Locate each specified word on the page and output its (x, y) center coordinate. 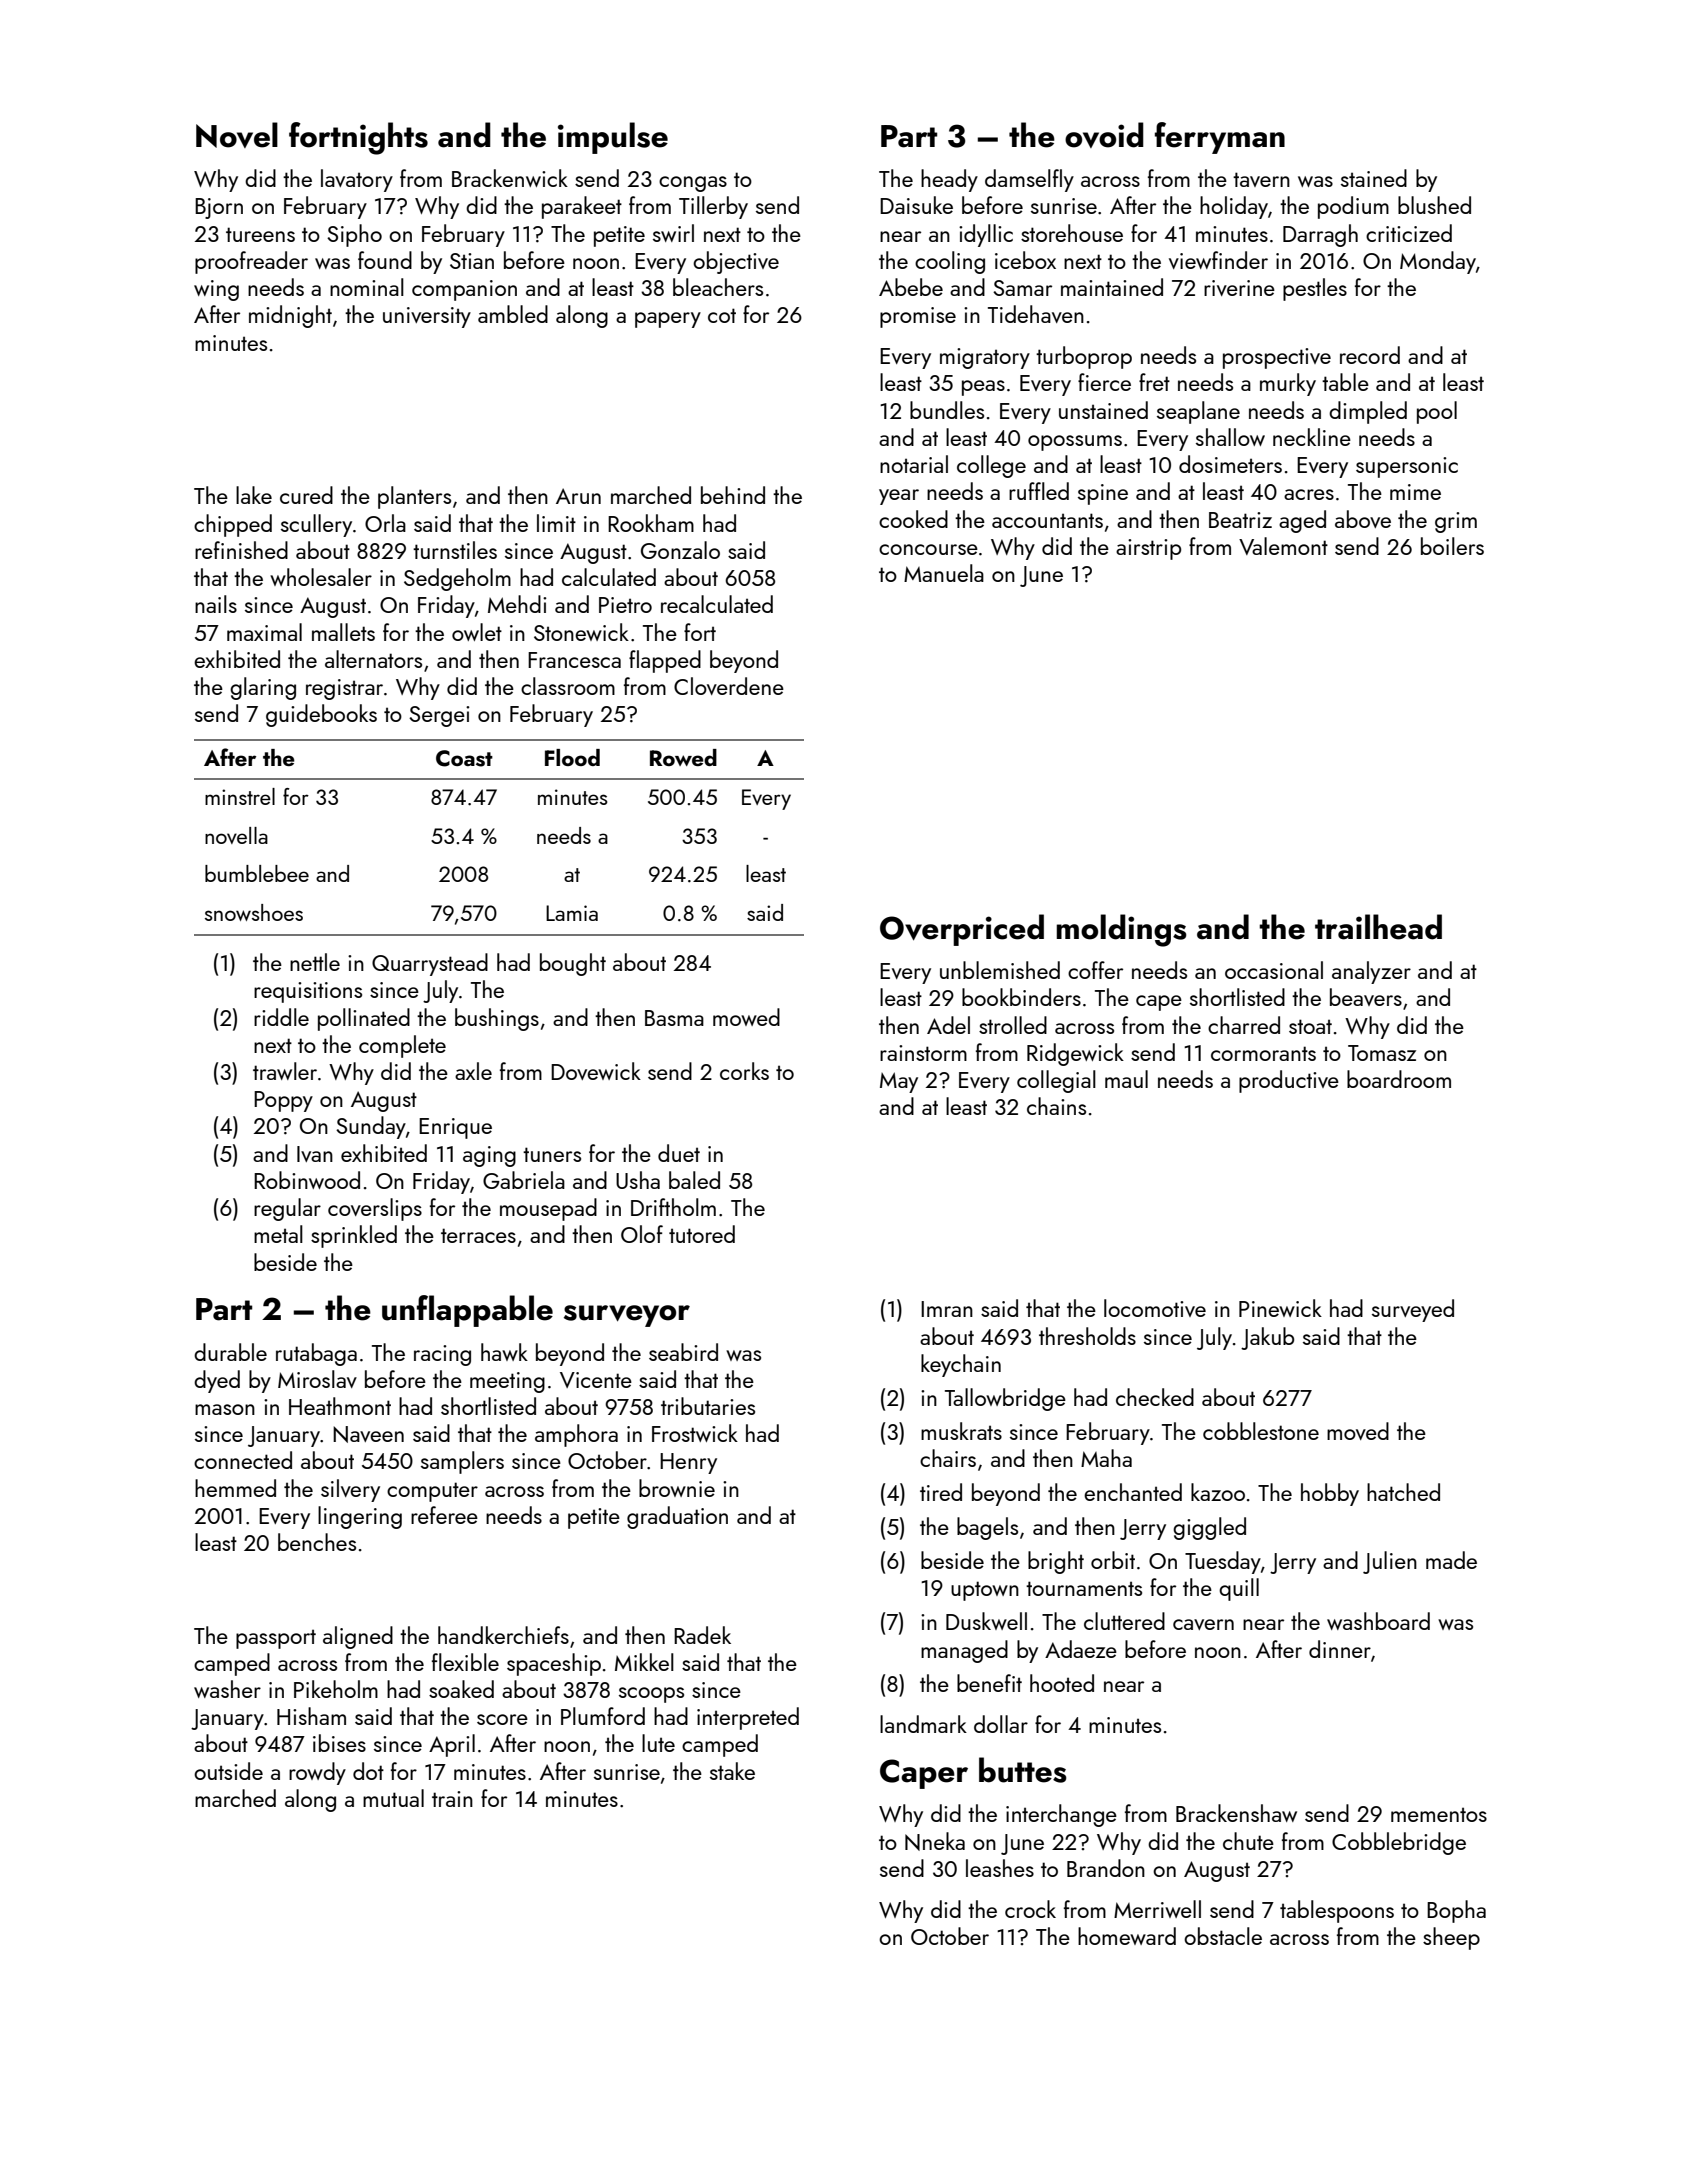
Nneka (935, 1841)
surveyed (1413, 1310)
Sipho (354, 235)
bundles (947, 410)
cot (722, 315)
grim (1456, 522)
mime (1415, 492)
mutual (393, 1798)
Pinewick (1280, 1308)
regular (287, 1209)
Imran (947, 1309)
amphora (576, 1435)
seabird (683, 1352)
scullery (316, 525)
